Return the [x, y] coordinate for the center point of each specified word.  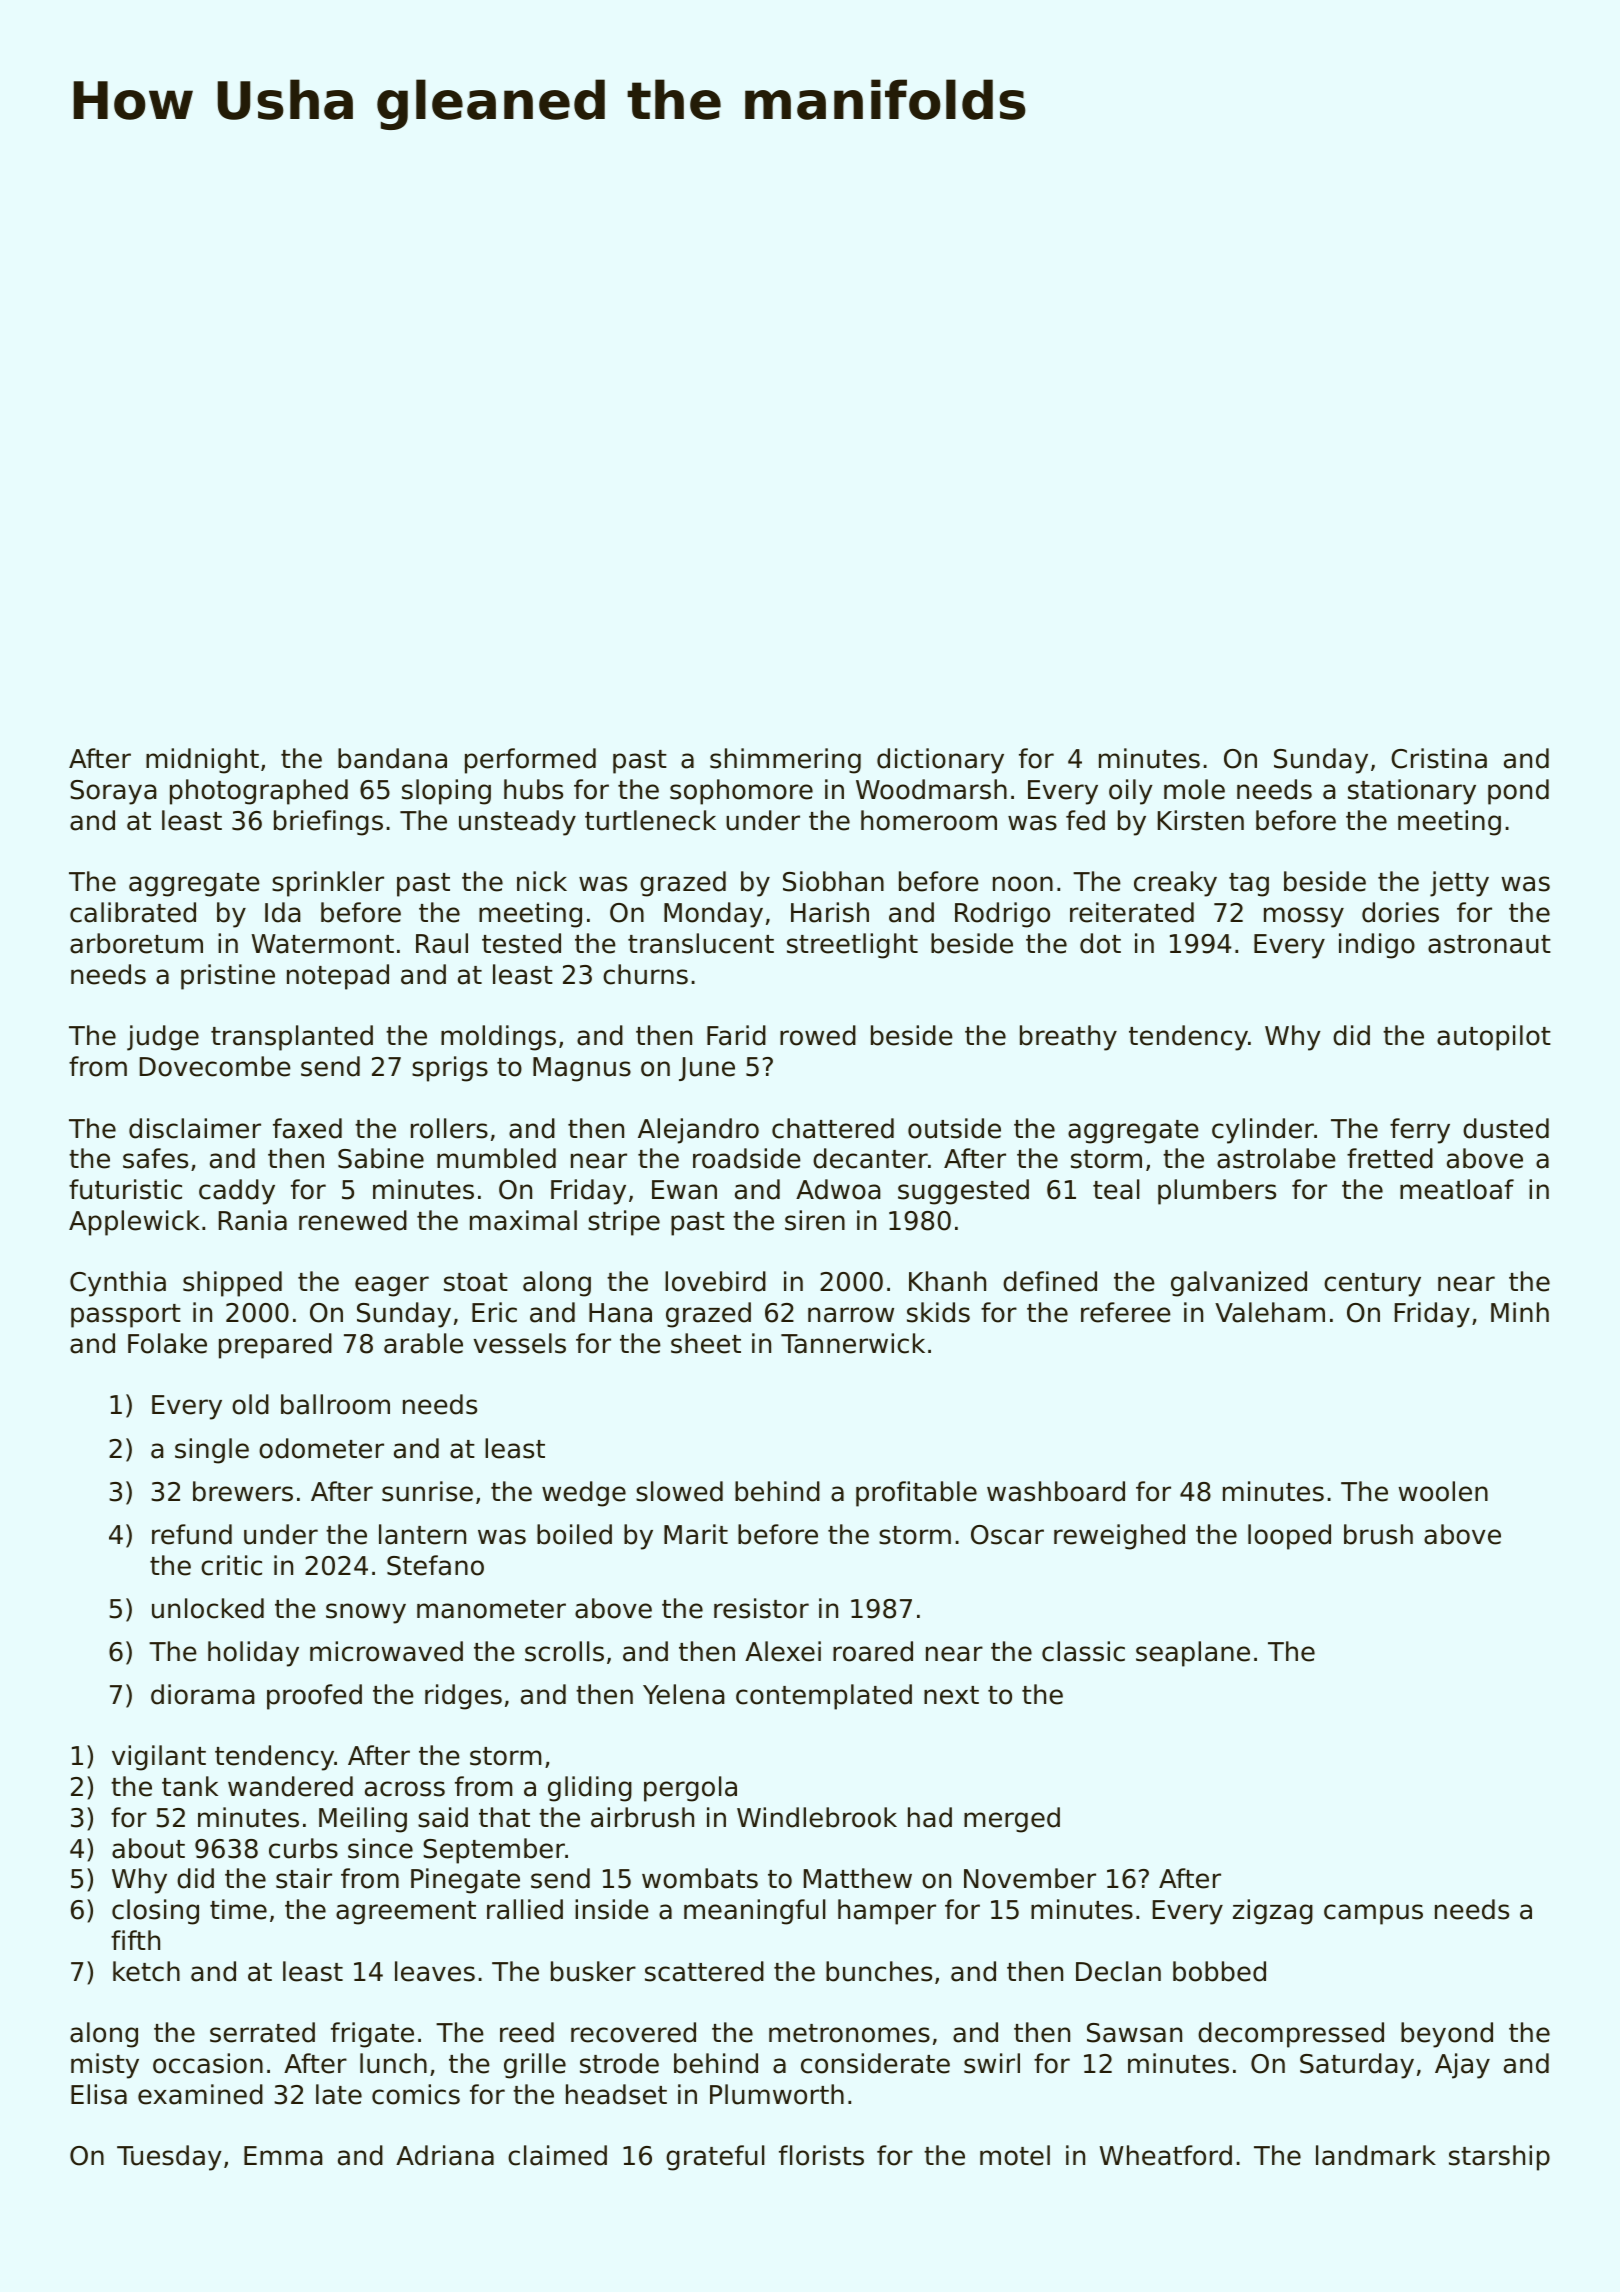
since [380, 1848]
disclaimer [195, 1128]
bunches [879, 1971]
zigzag [1273, 1912]
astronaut [1489, 944]
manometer [491, 1609]
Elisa [99, 2094]
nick [542, 881]
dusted [1506, 1128]
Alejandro [698, 1131]
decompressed [1291, 2035]
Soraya [113, 792]
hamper [887, 1912]
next [951, 1695]
